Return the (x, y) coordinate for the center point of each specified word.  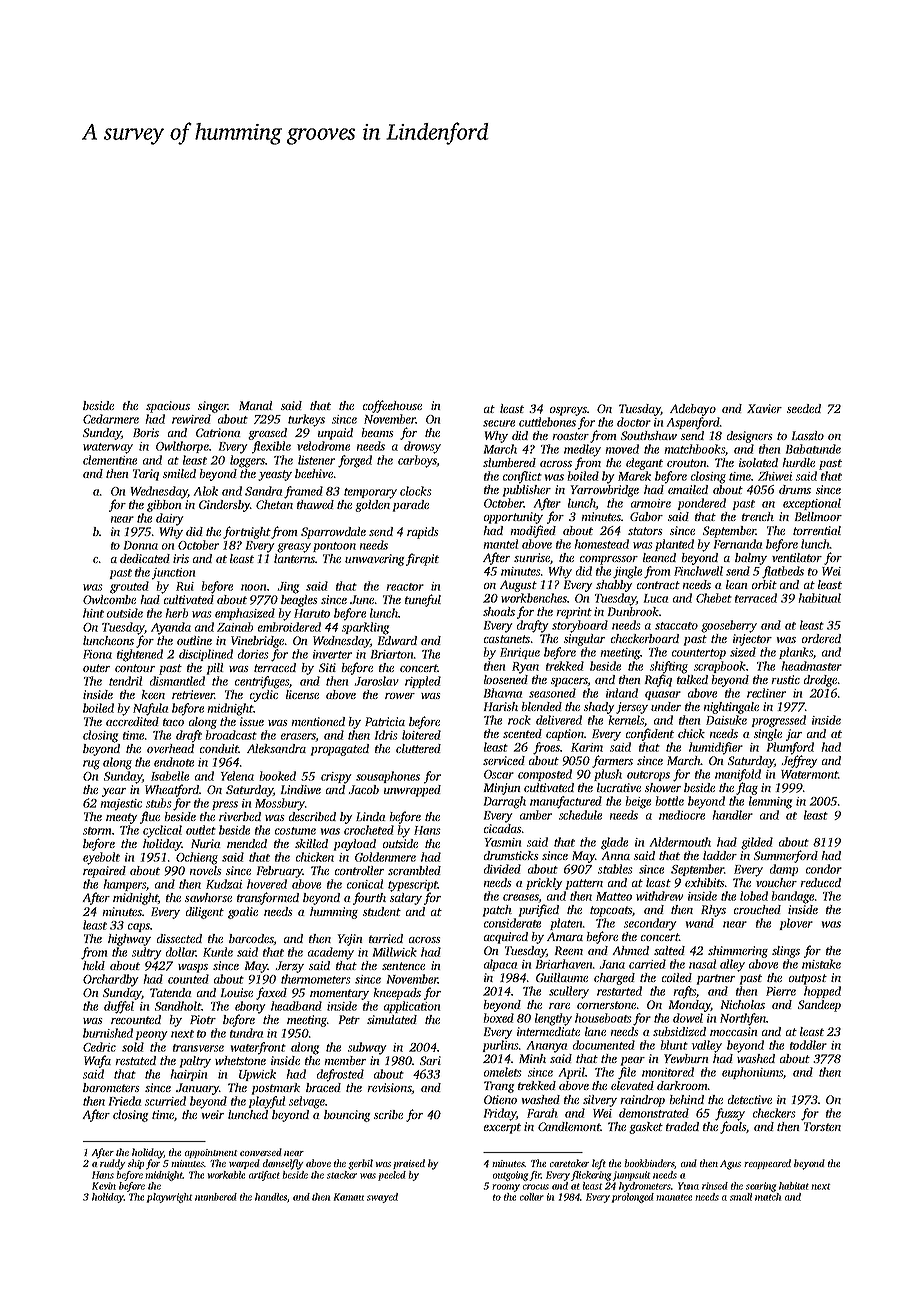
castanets (507, 639)
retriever (193, 694)
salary (406, 899)
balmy (751, 559)
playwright (169, 1198)
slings (786, 952)
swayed (382, 1198)
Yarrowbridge (605, 491)
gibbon (164, 506)
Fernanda (738, 544)
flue (150, 817)
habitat (794, 1186)
